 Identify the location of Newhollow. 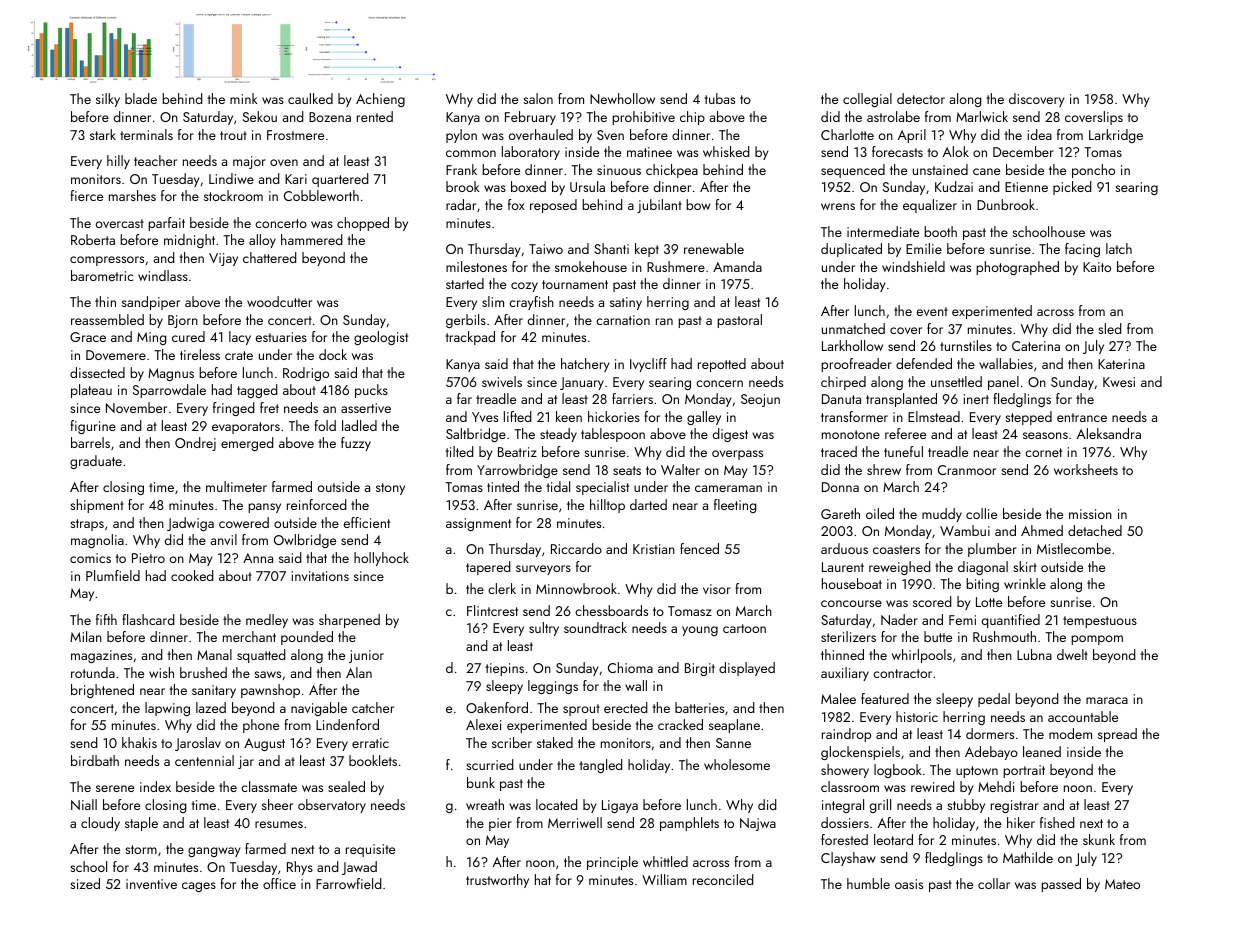
(622, 98).
